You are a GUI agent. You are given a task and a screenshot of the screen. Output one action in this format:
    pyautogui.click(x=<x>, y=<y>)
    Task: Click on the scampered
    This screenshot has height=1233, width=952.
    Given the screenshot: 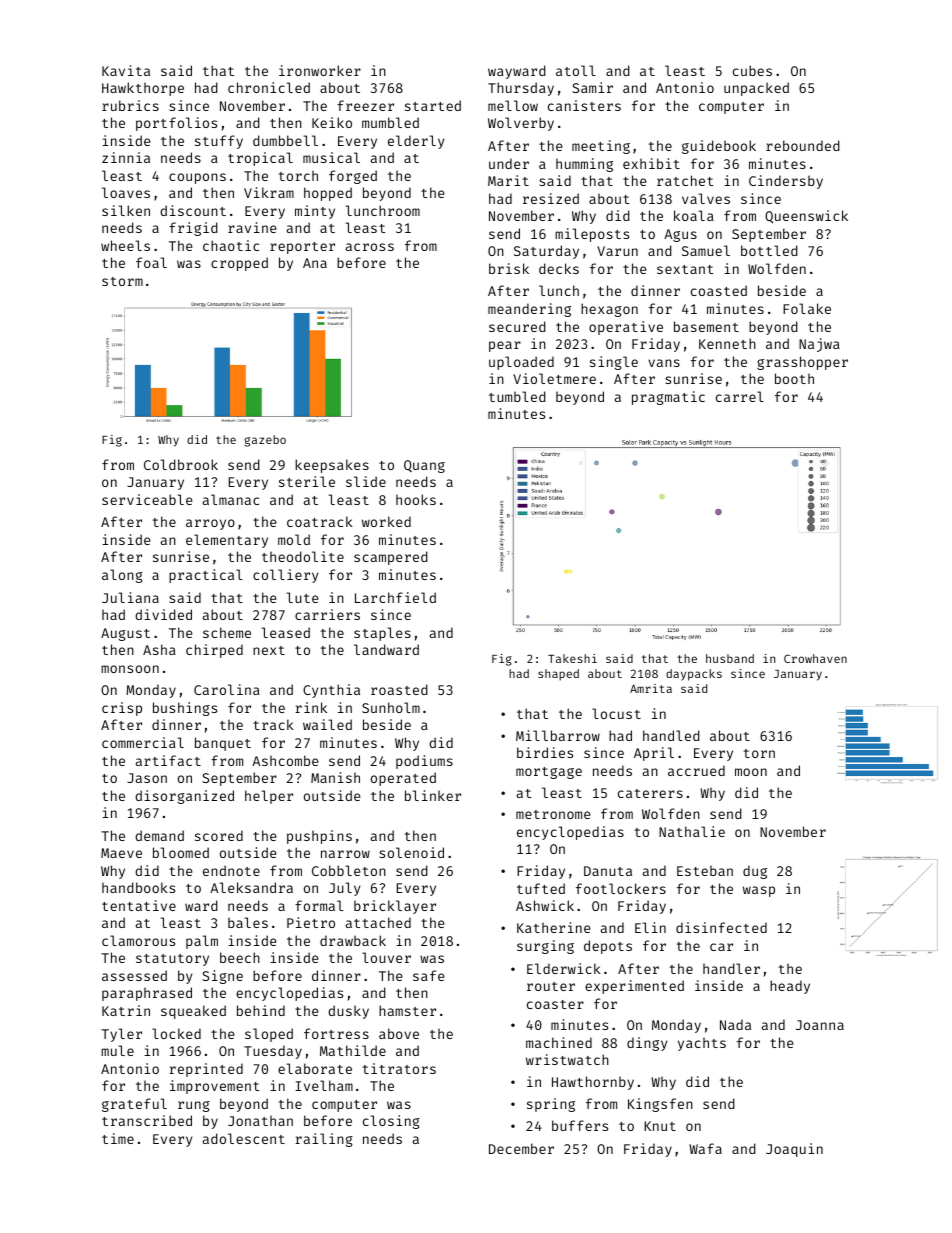 What is the action you would take?
    pyautogui.click(x=391, y=558)
